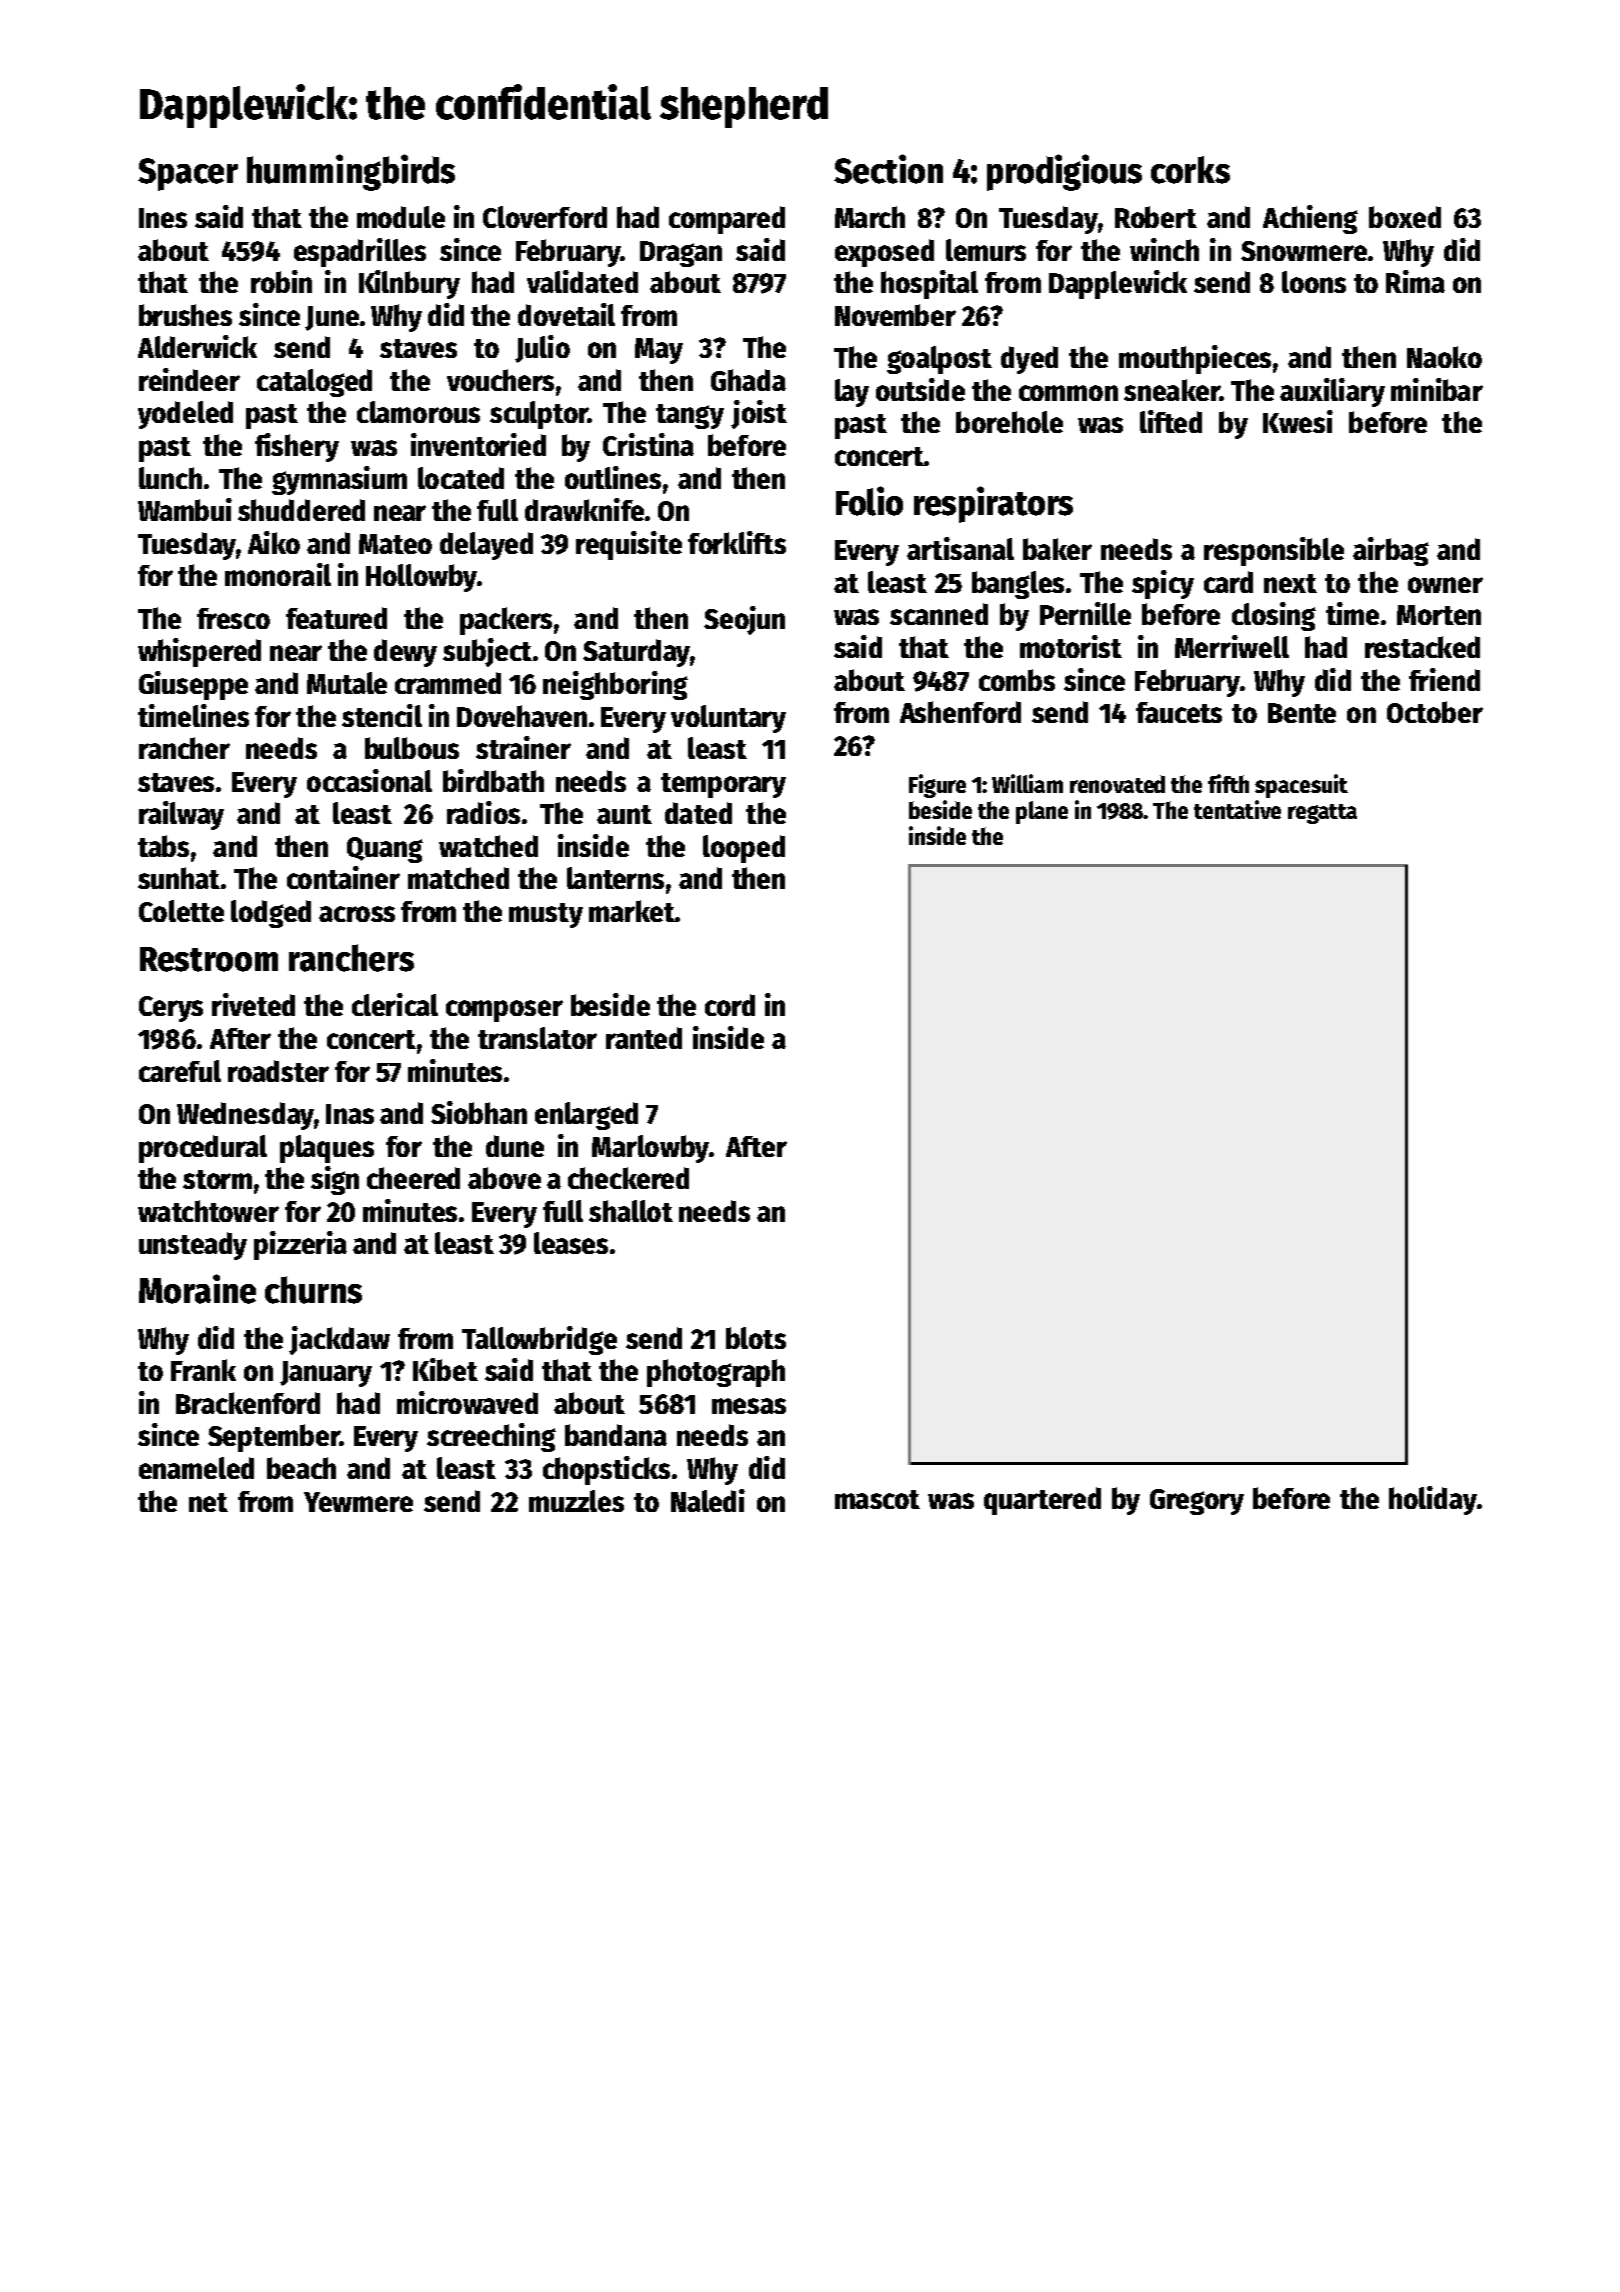  What do you see at coordinates (203, 1370) in the screenshot?
I see `Frank` at bounding box center [203, 1370].
